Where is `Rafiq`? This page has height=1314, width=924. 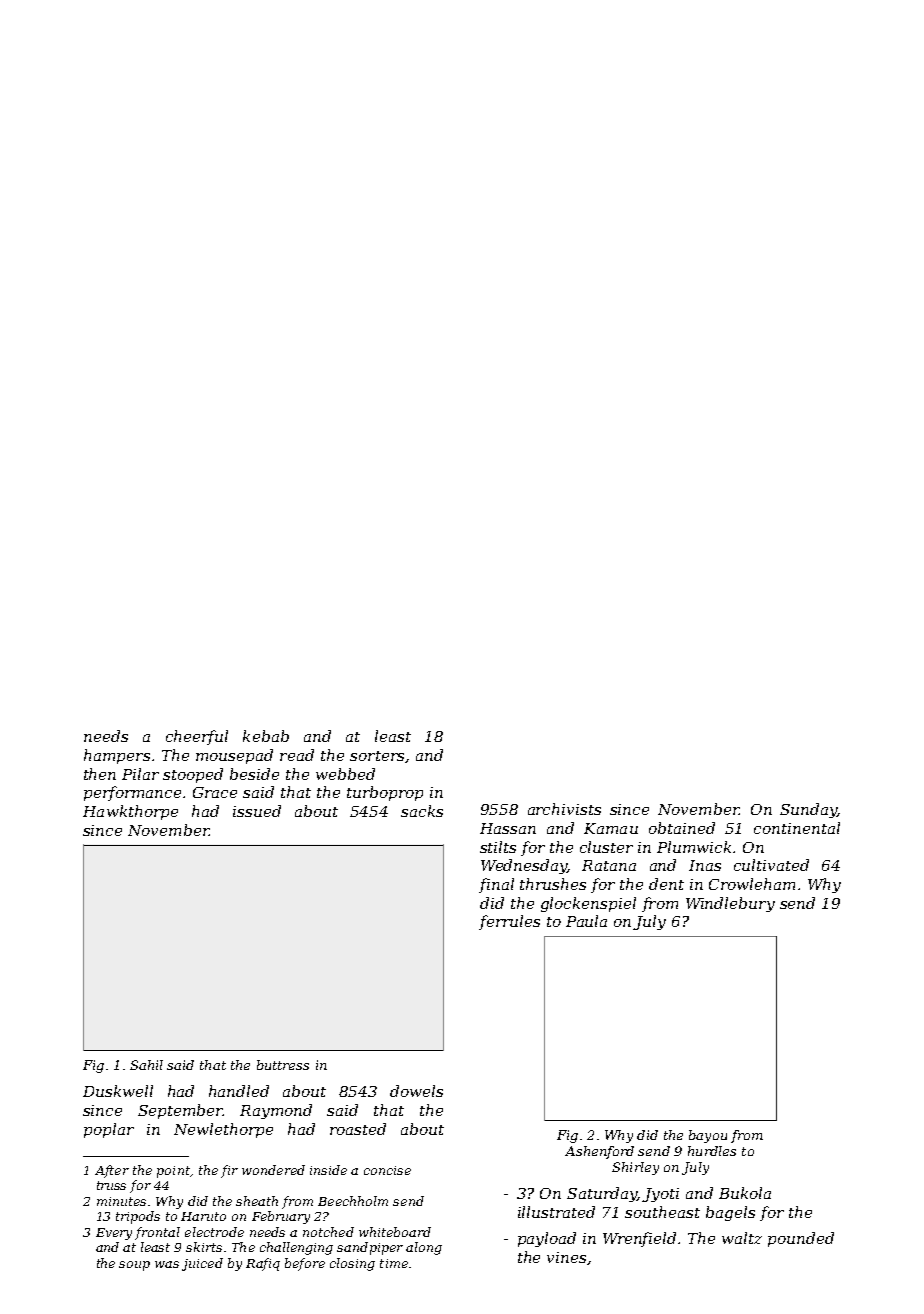
Rafiq is located at coordinates (263, 1264).
